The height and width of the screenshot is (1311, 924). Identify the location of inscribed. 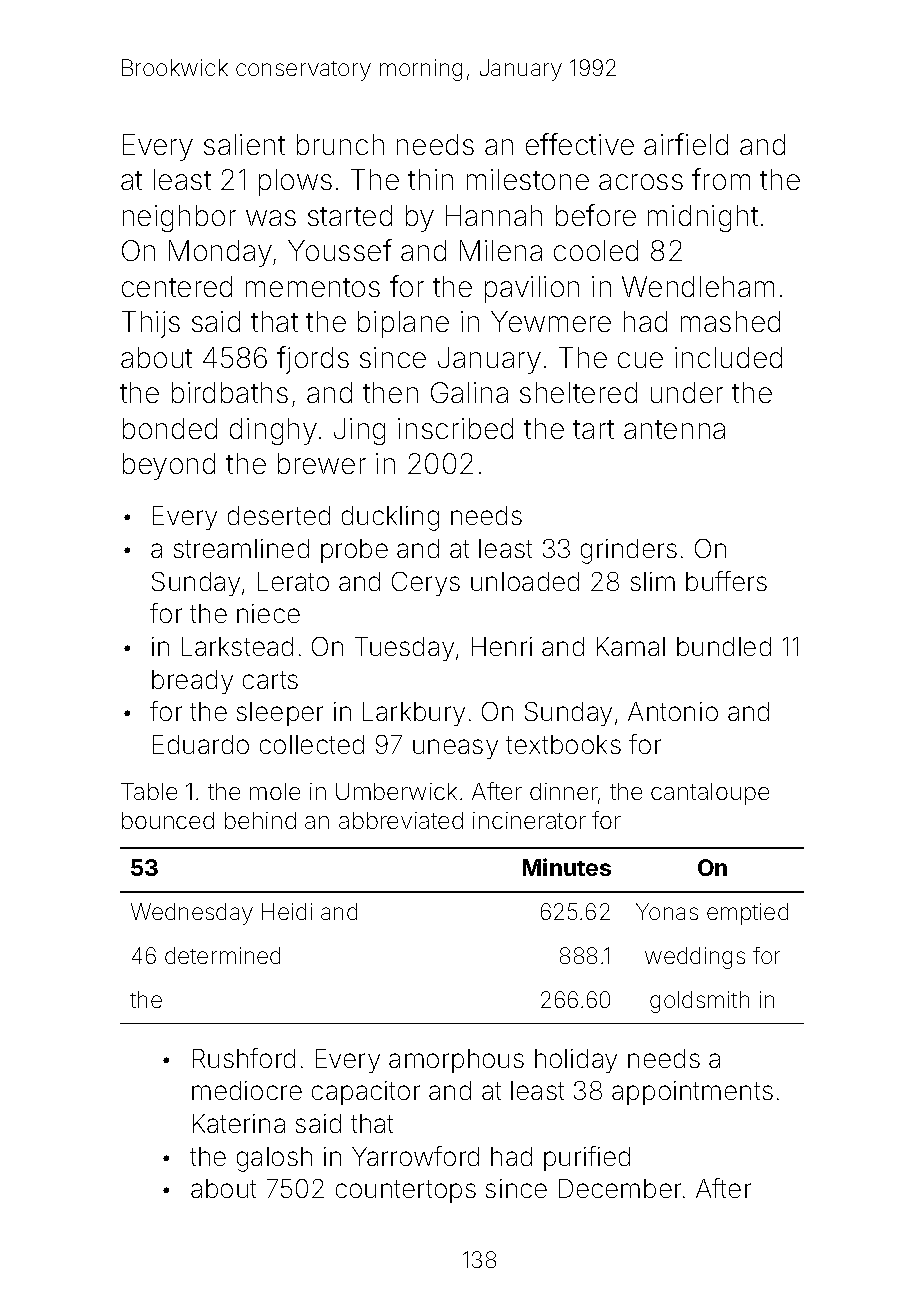
(455, 428).
